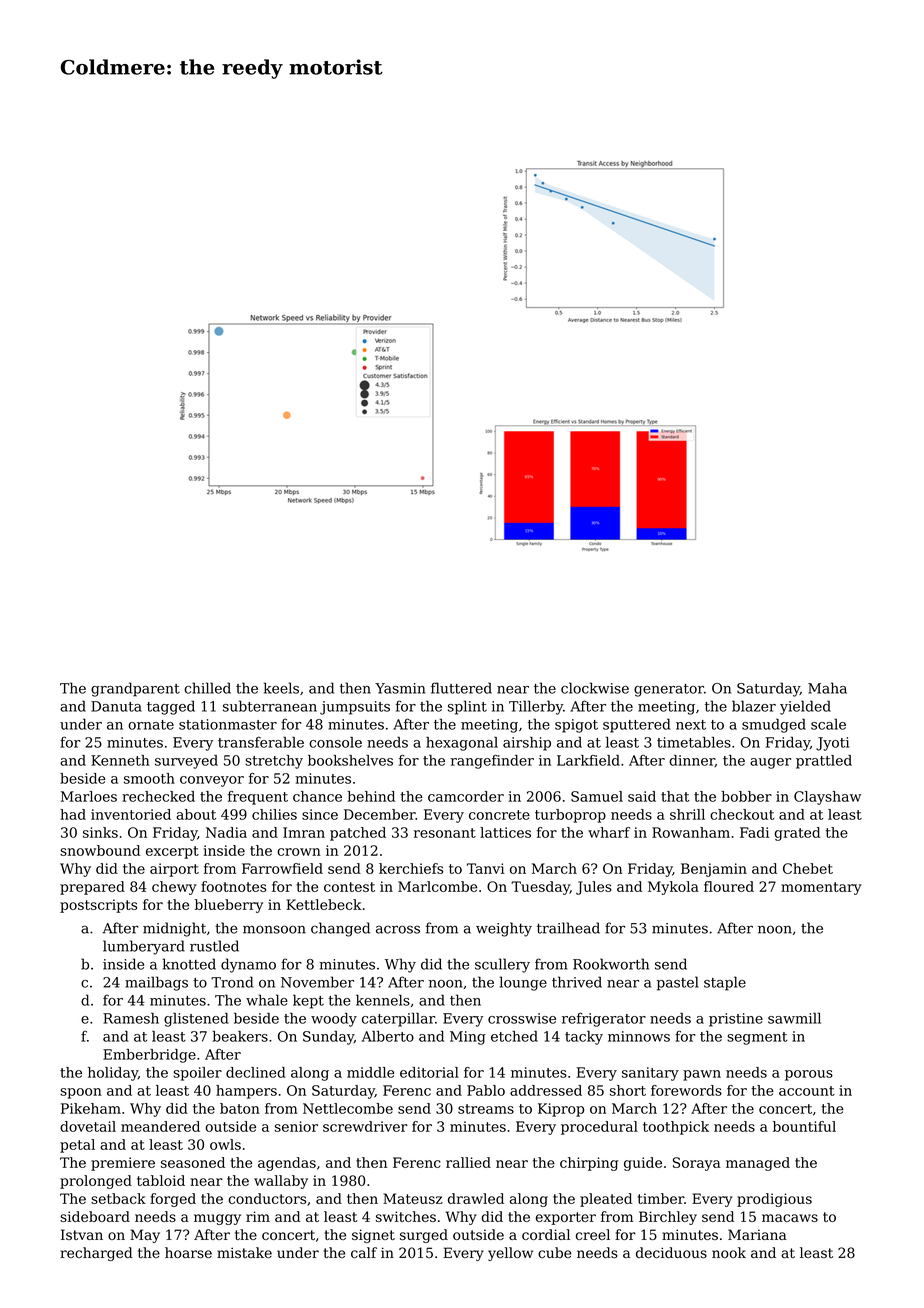  Describe the element at coordinates (172, 852) in the image. I see `excerpt` at that location.
